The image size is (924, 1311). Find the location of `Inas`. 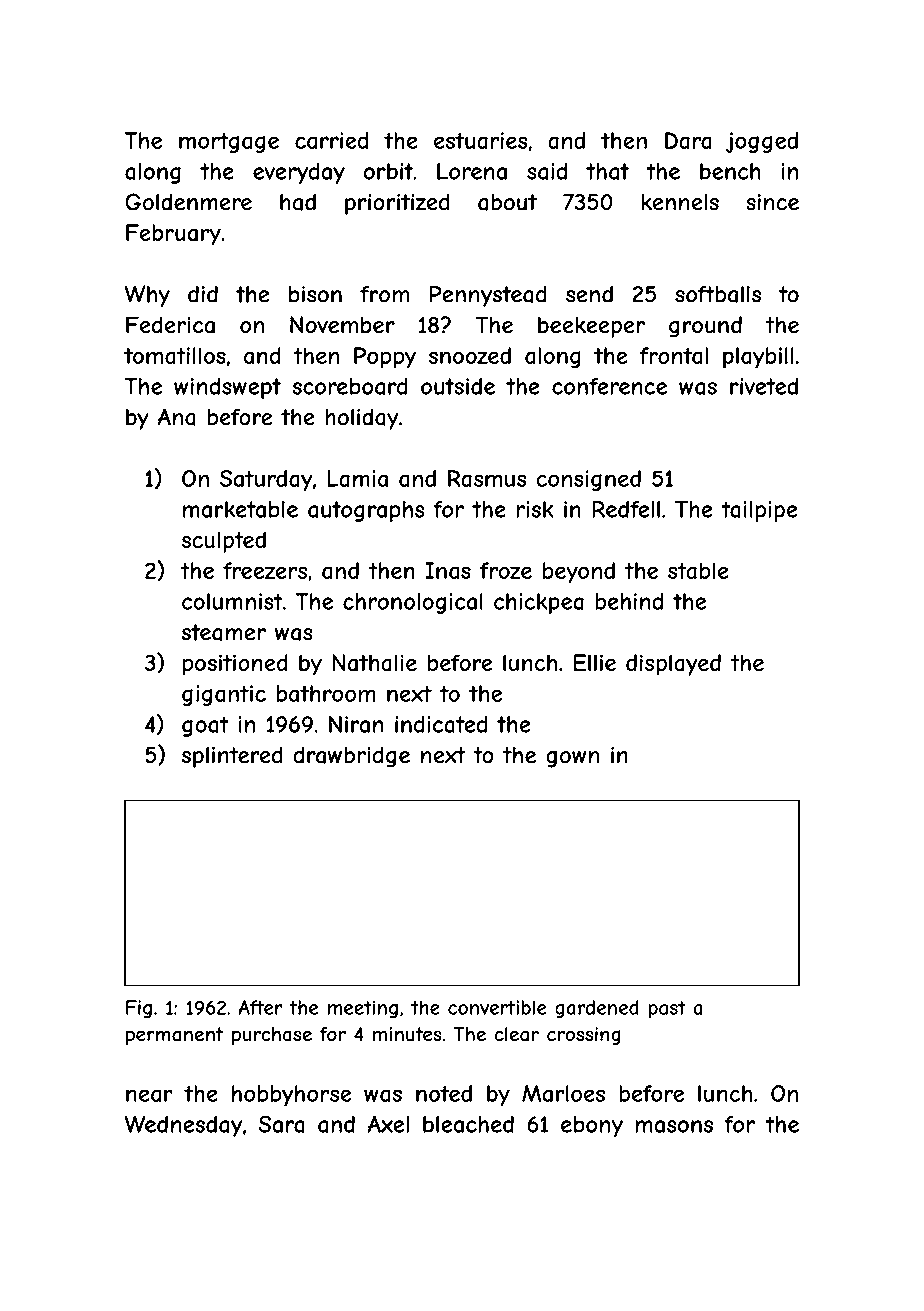

Inas is located at coordinates (448, 570).
